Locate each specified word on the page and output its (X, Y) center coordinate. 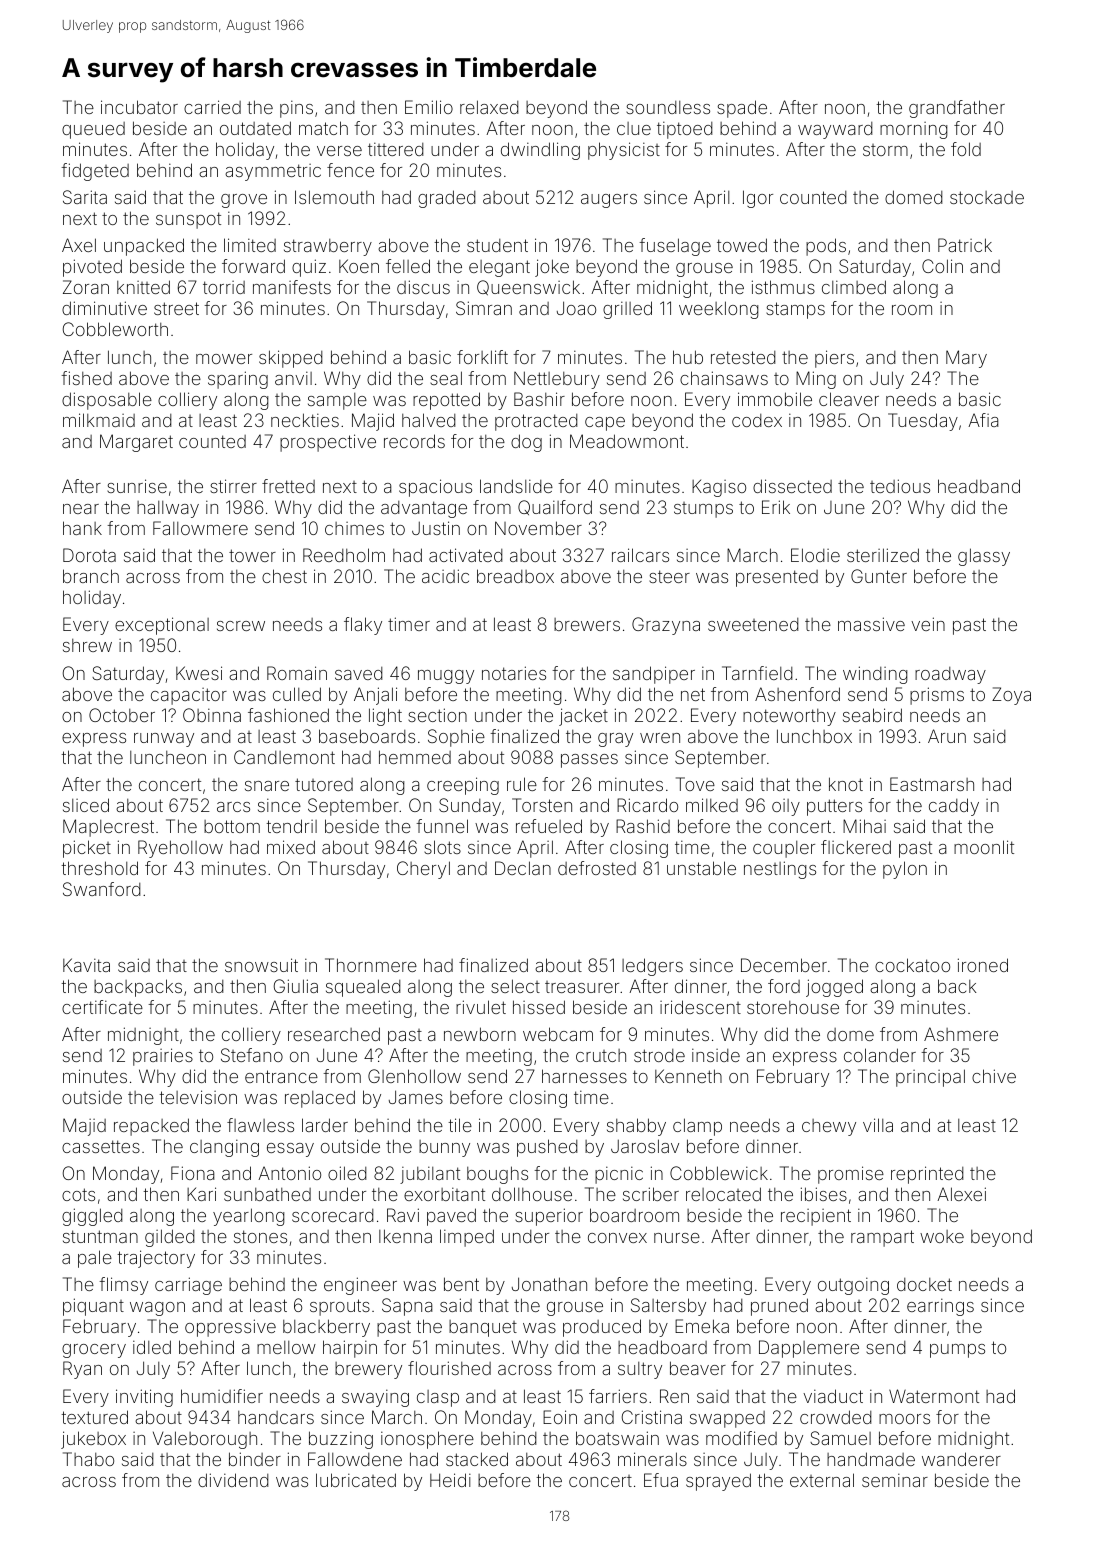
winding (875, 675)
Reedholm (344, 555)
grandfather (957, 109)
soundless (668, 107)
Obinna (212, 715)
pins (296, 109)
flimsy (123, 1286)
